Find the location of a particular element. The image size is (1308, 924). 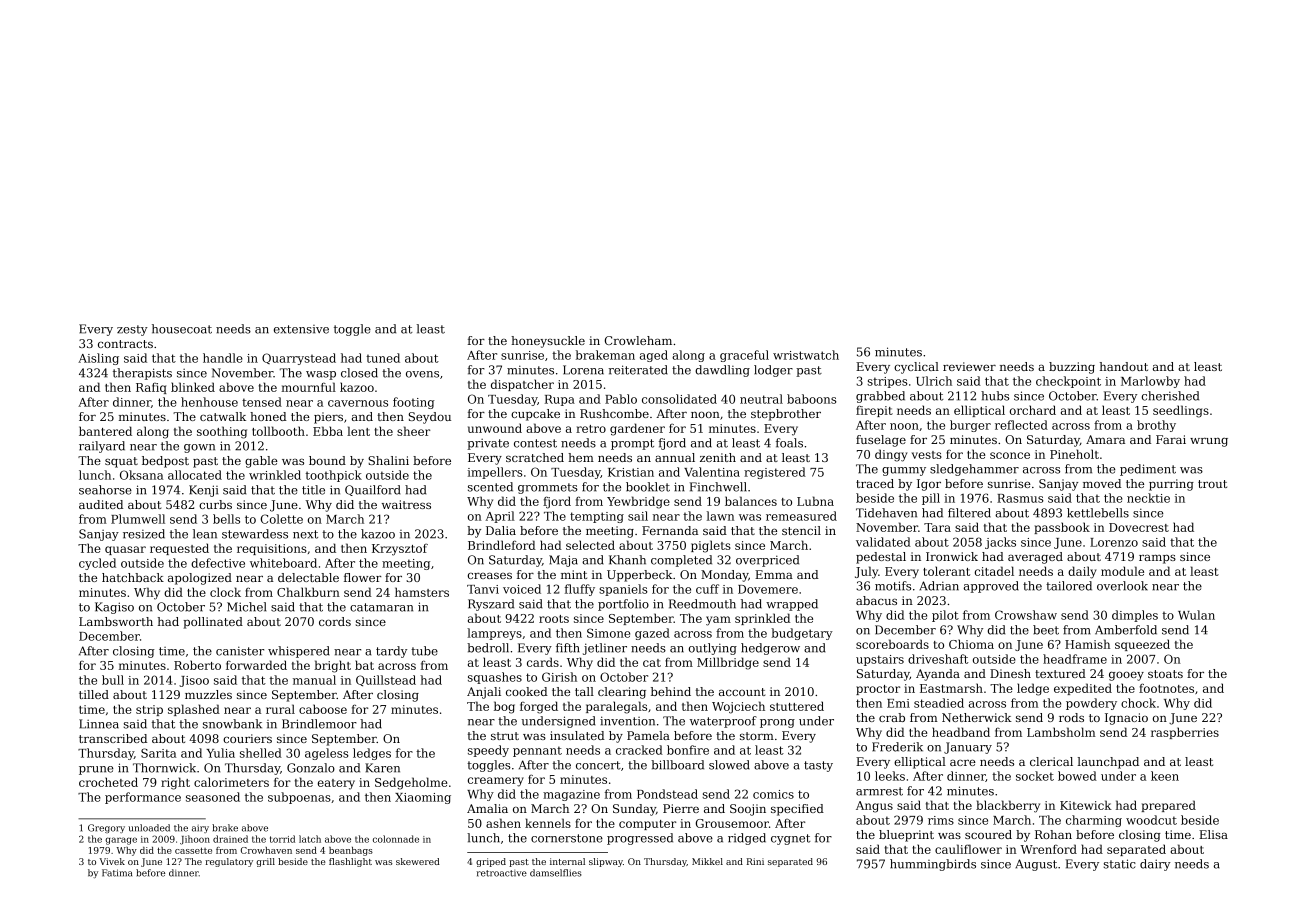

blueprint is located at coordinates (906, 836).
